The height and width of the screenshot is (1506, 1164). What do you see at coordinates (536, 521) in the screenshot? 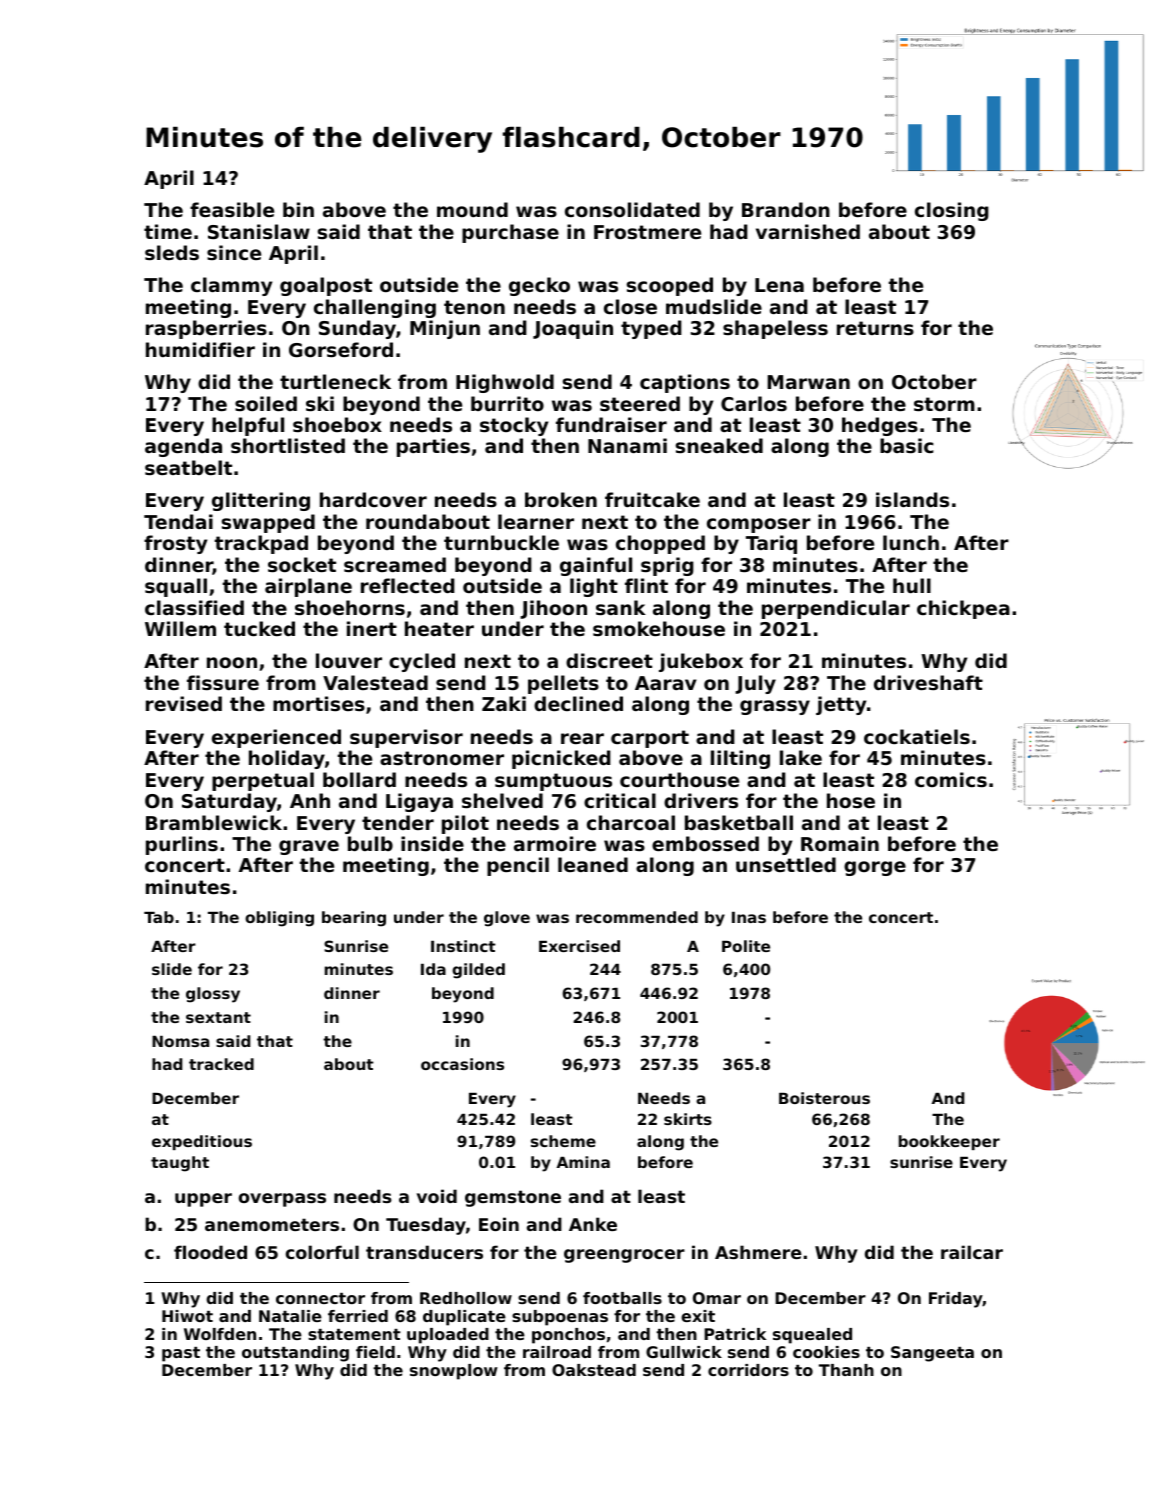
I see `learner` at bounding box center [536, 521].
